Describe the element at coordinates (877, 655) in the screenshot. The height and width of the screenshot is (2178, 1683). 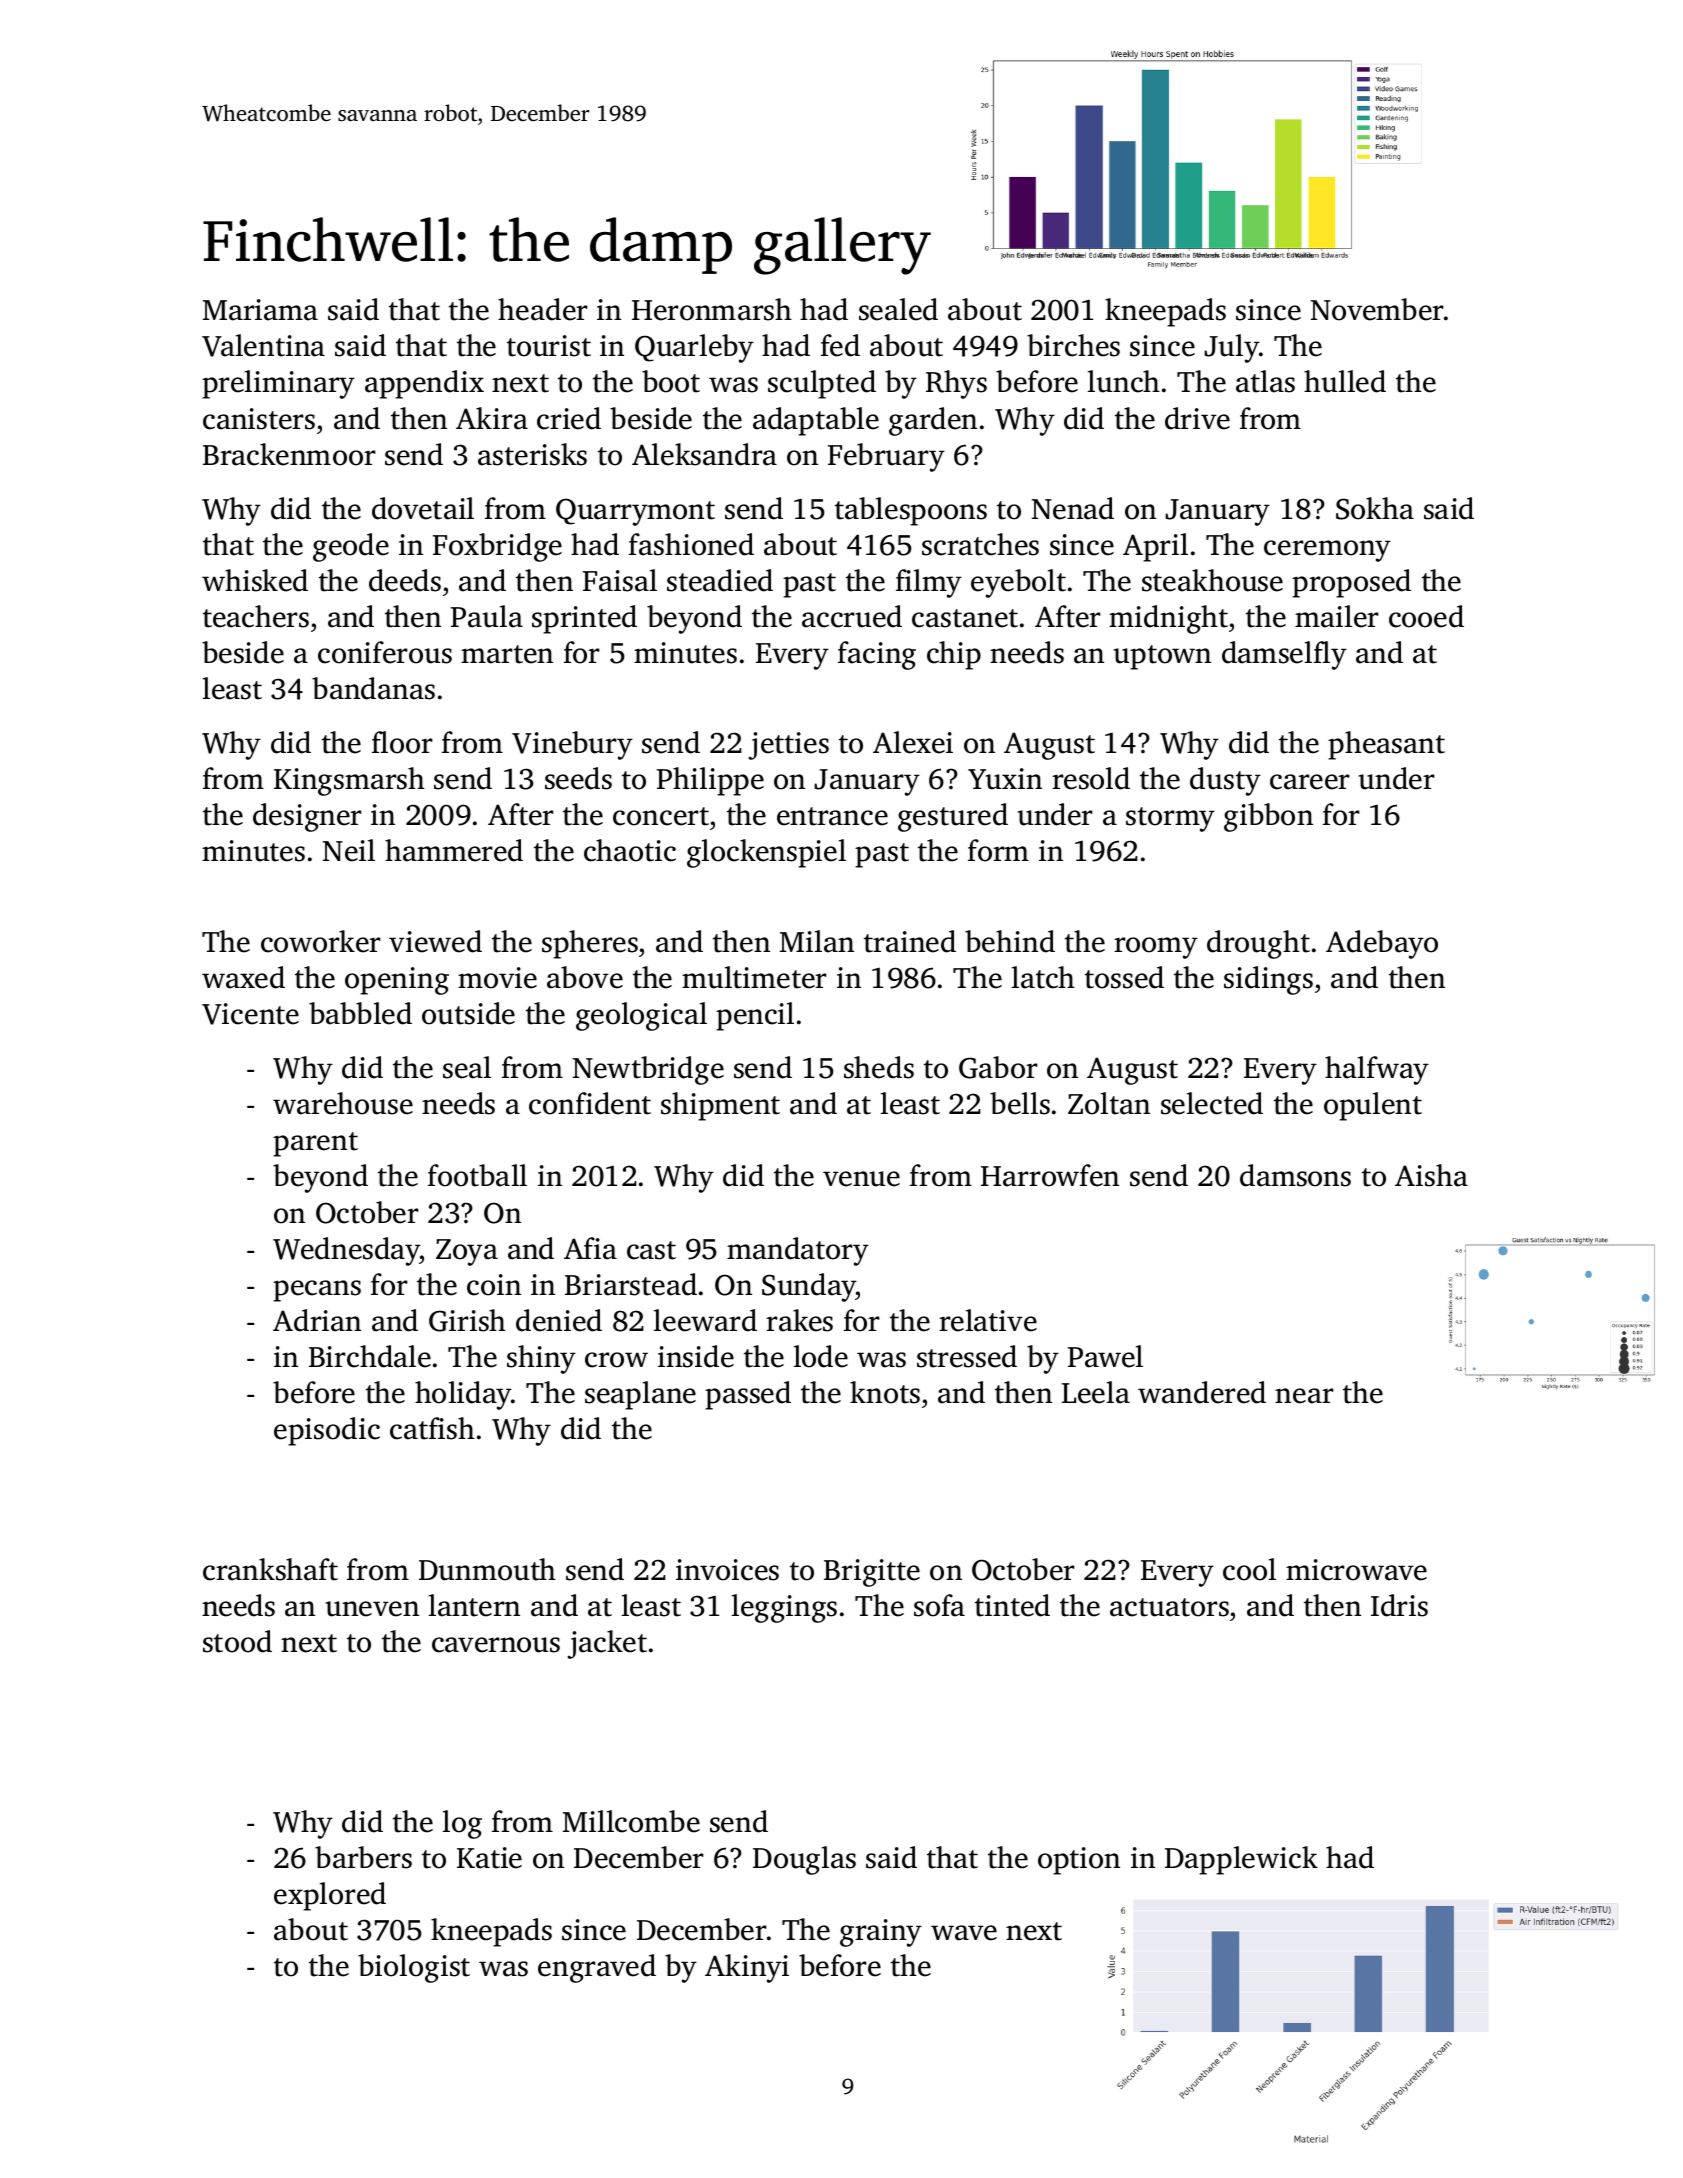
I see `facing` at that location.
